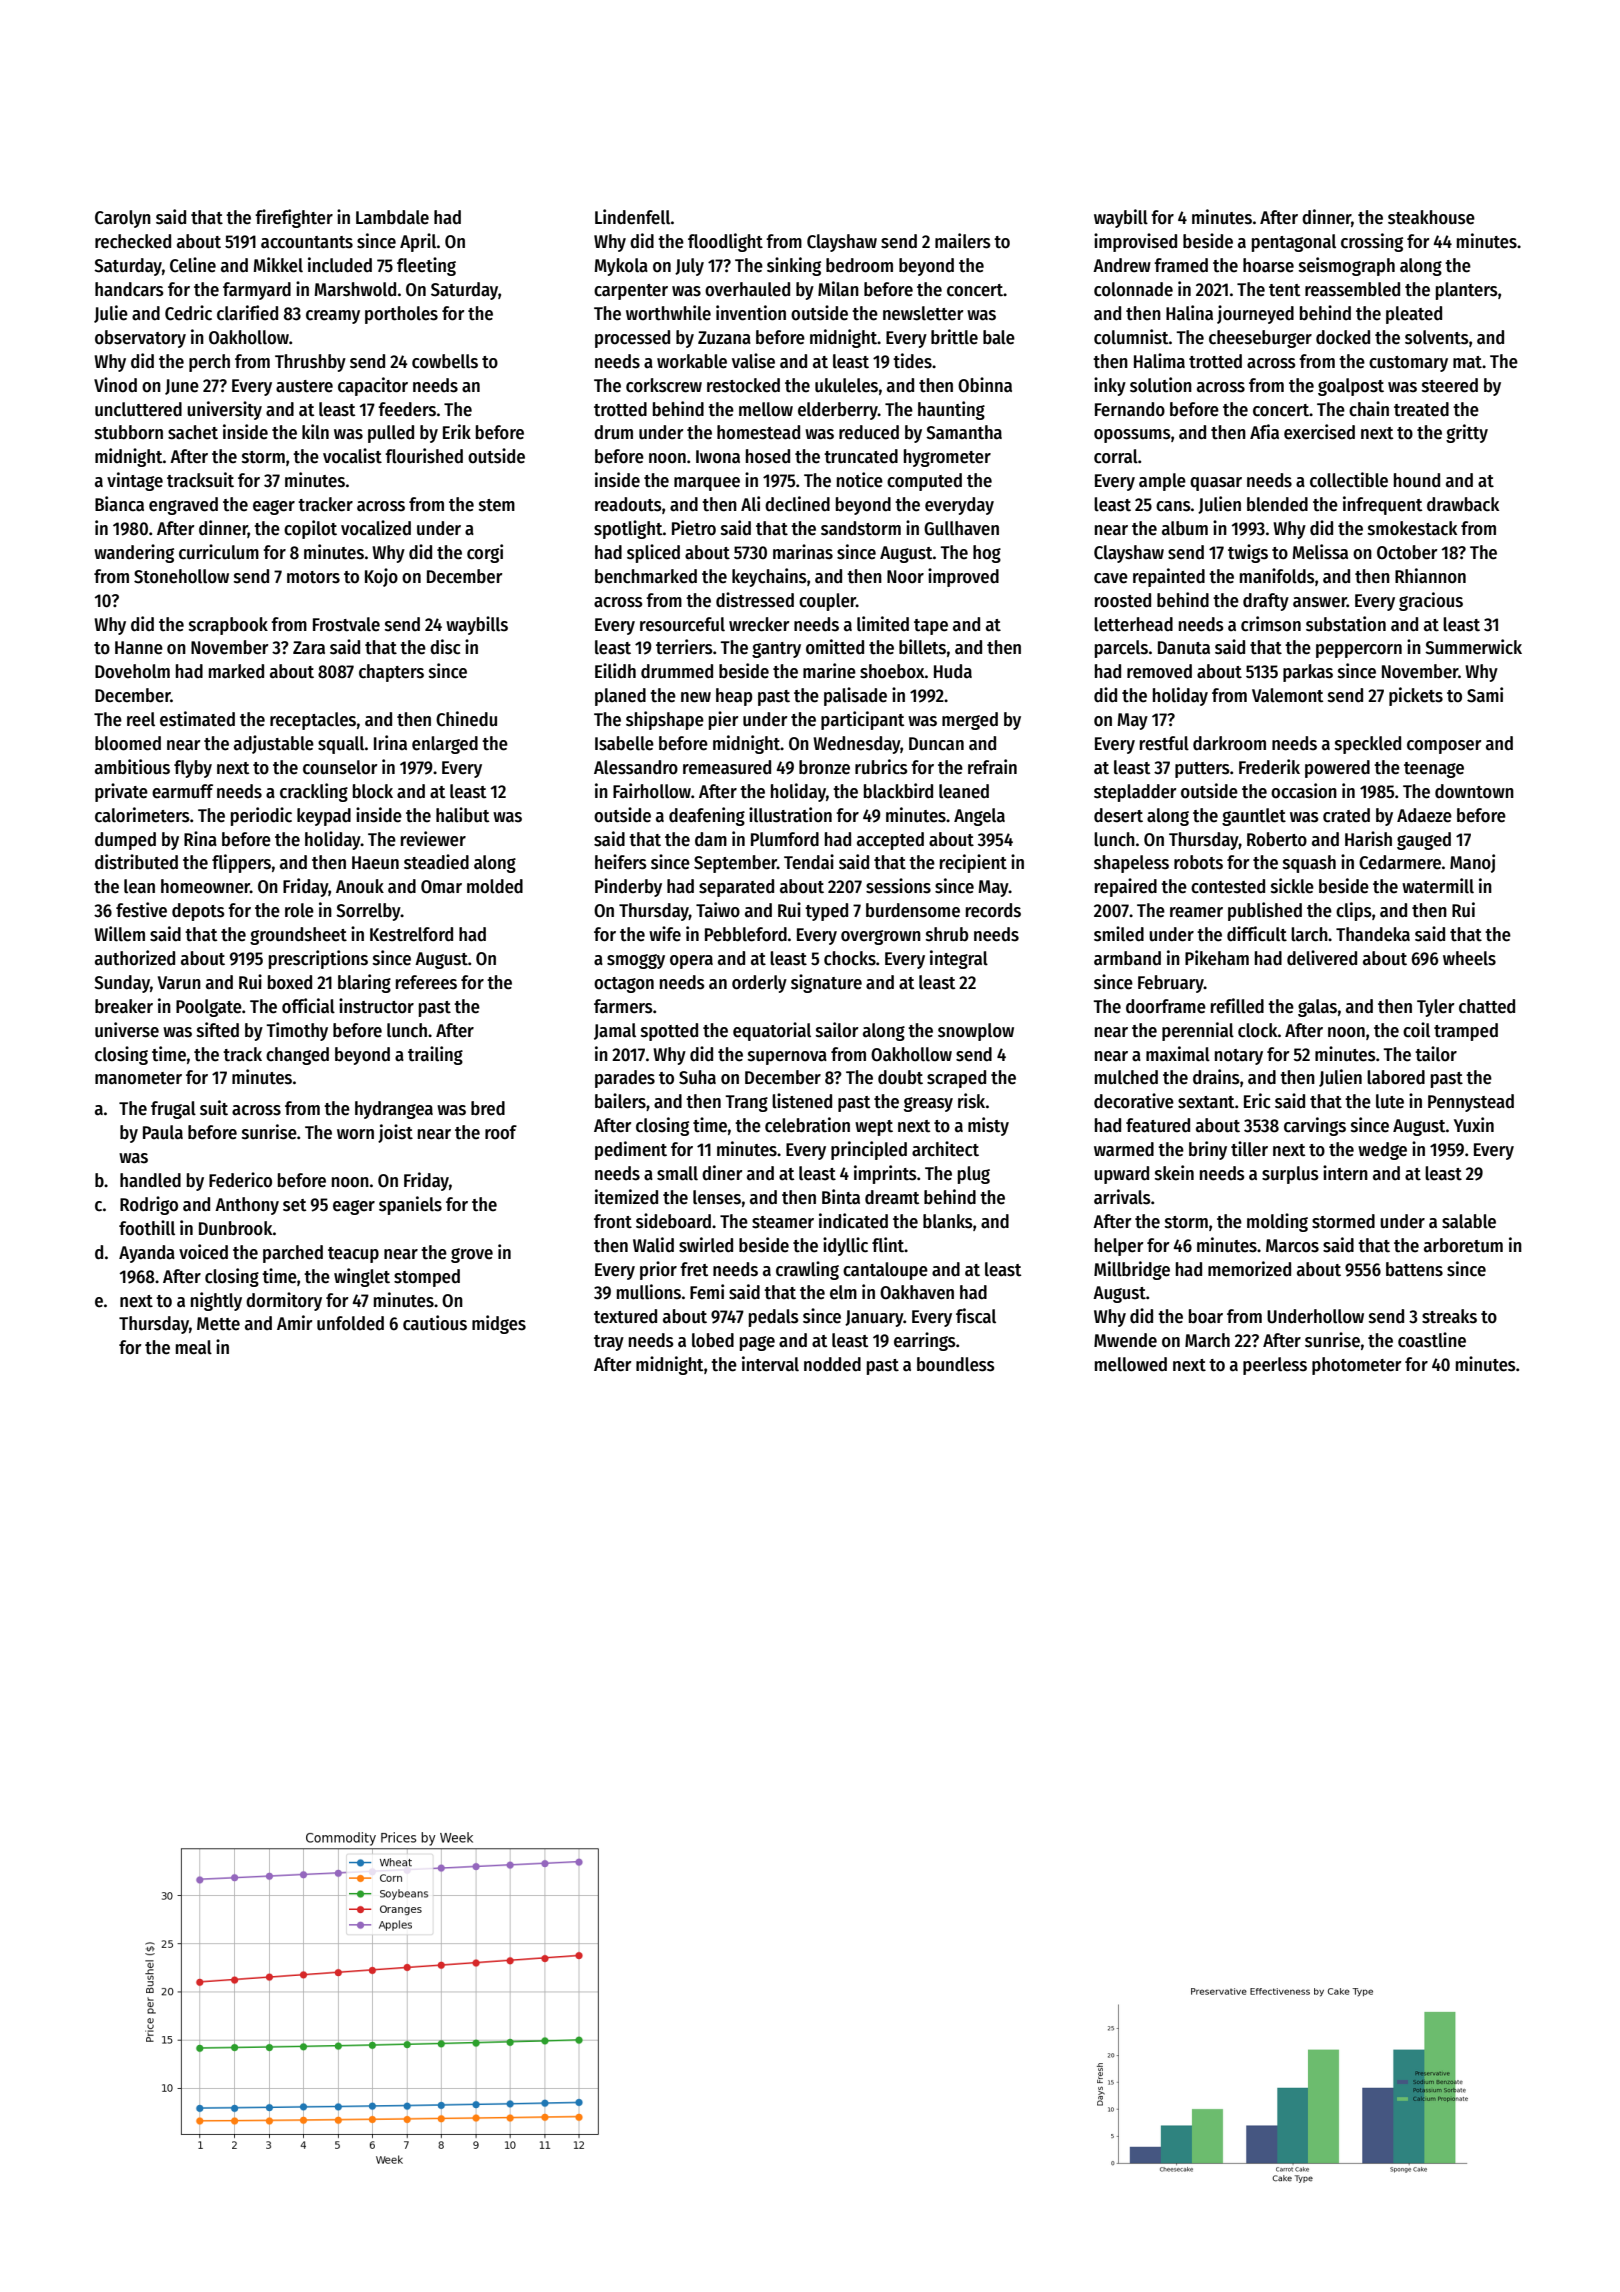  I want to click on private, so click(121, 792).
